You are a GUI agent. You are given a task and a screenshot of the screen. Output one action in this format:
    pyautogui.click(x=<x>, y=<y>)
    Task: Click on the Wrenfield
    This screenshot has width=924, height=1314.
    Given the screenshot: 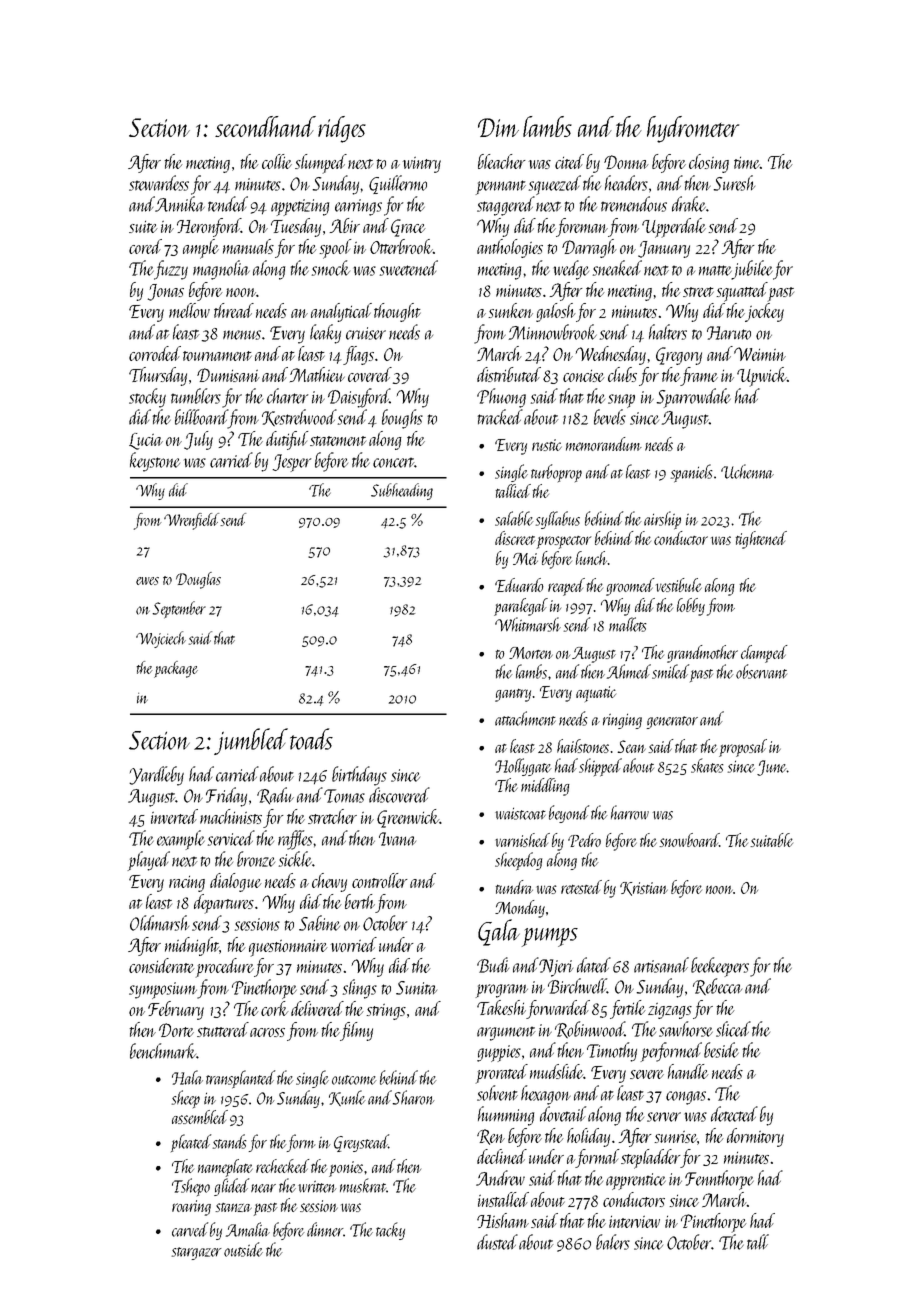 What is the action you would take?
    pyautogui.click(x=191, y=521)
